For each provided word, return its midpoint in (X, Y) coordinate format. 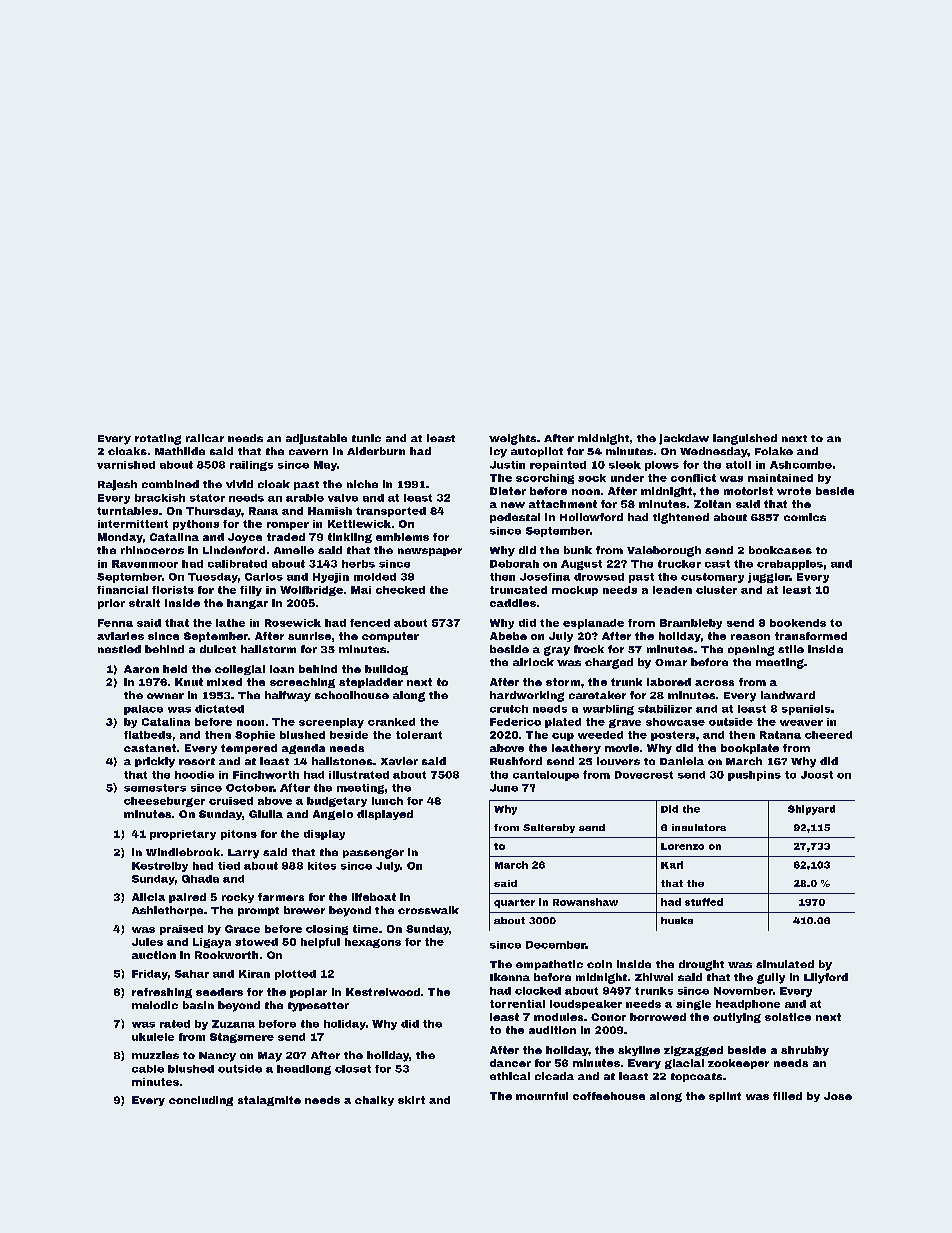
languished (745, 439)
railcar (205, 438)
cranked (391, 722)
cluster (716, 590)
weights (512, 439)
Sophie (255, 736)
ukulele (153, 1037)
